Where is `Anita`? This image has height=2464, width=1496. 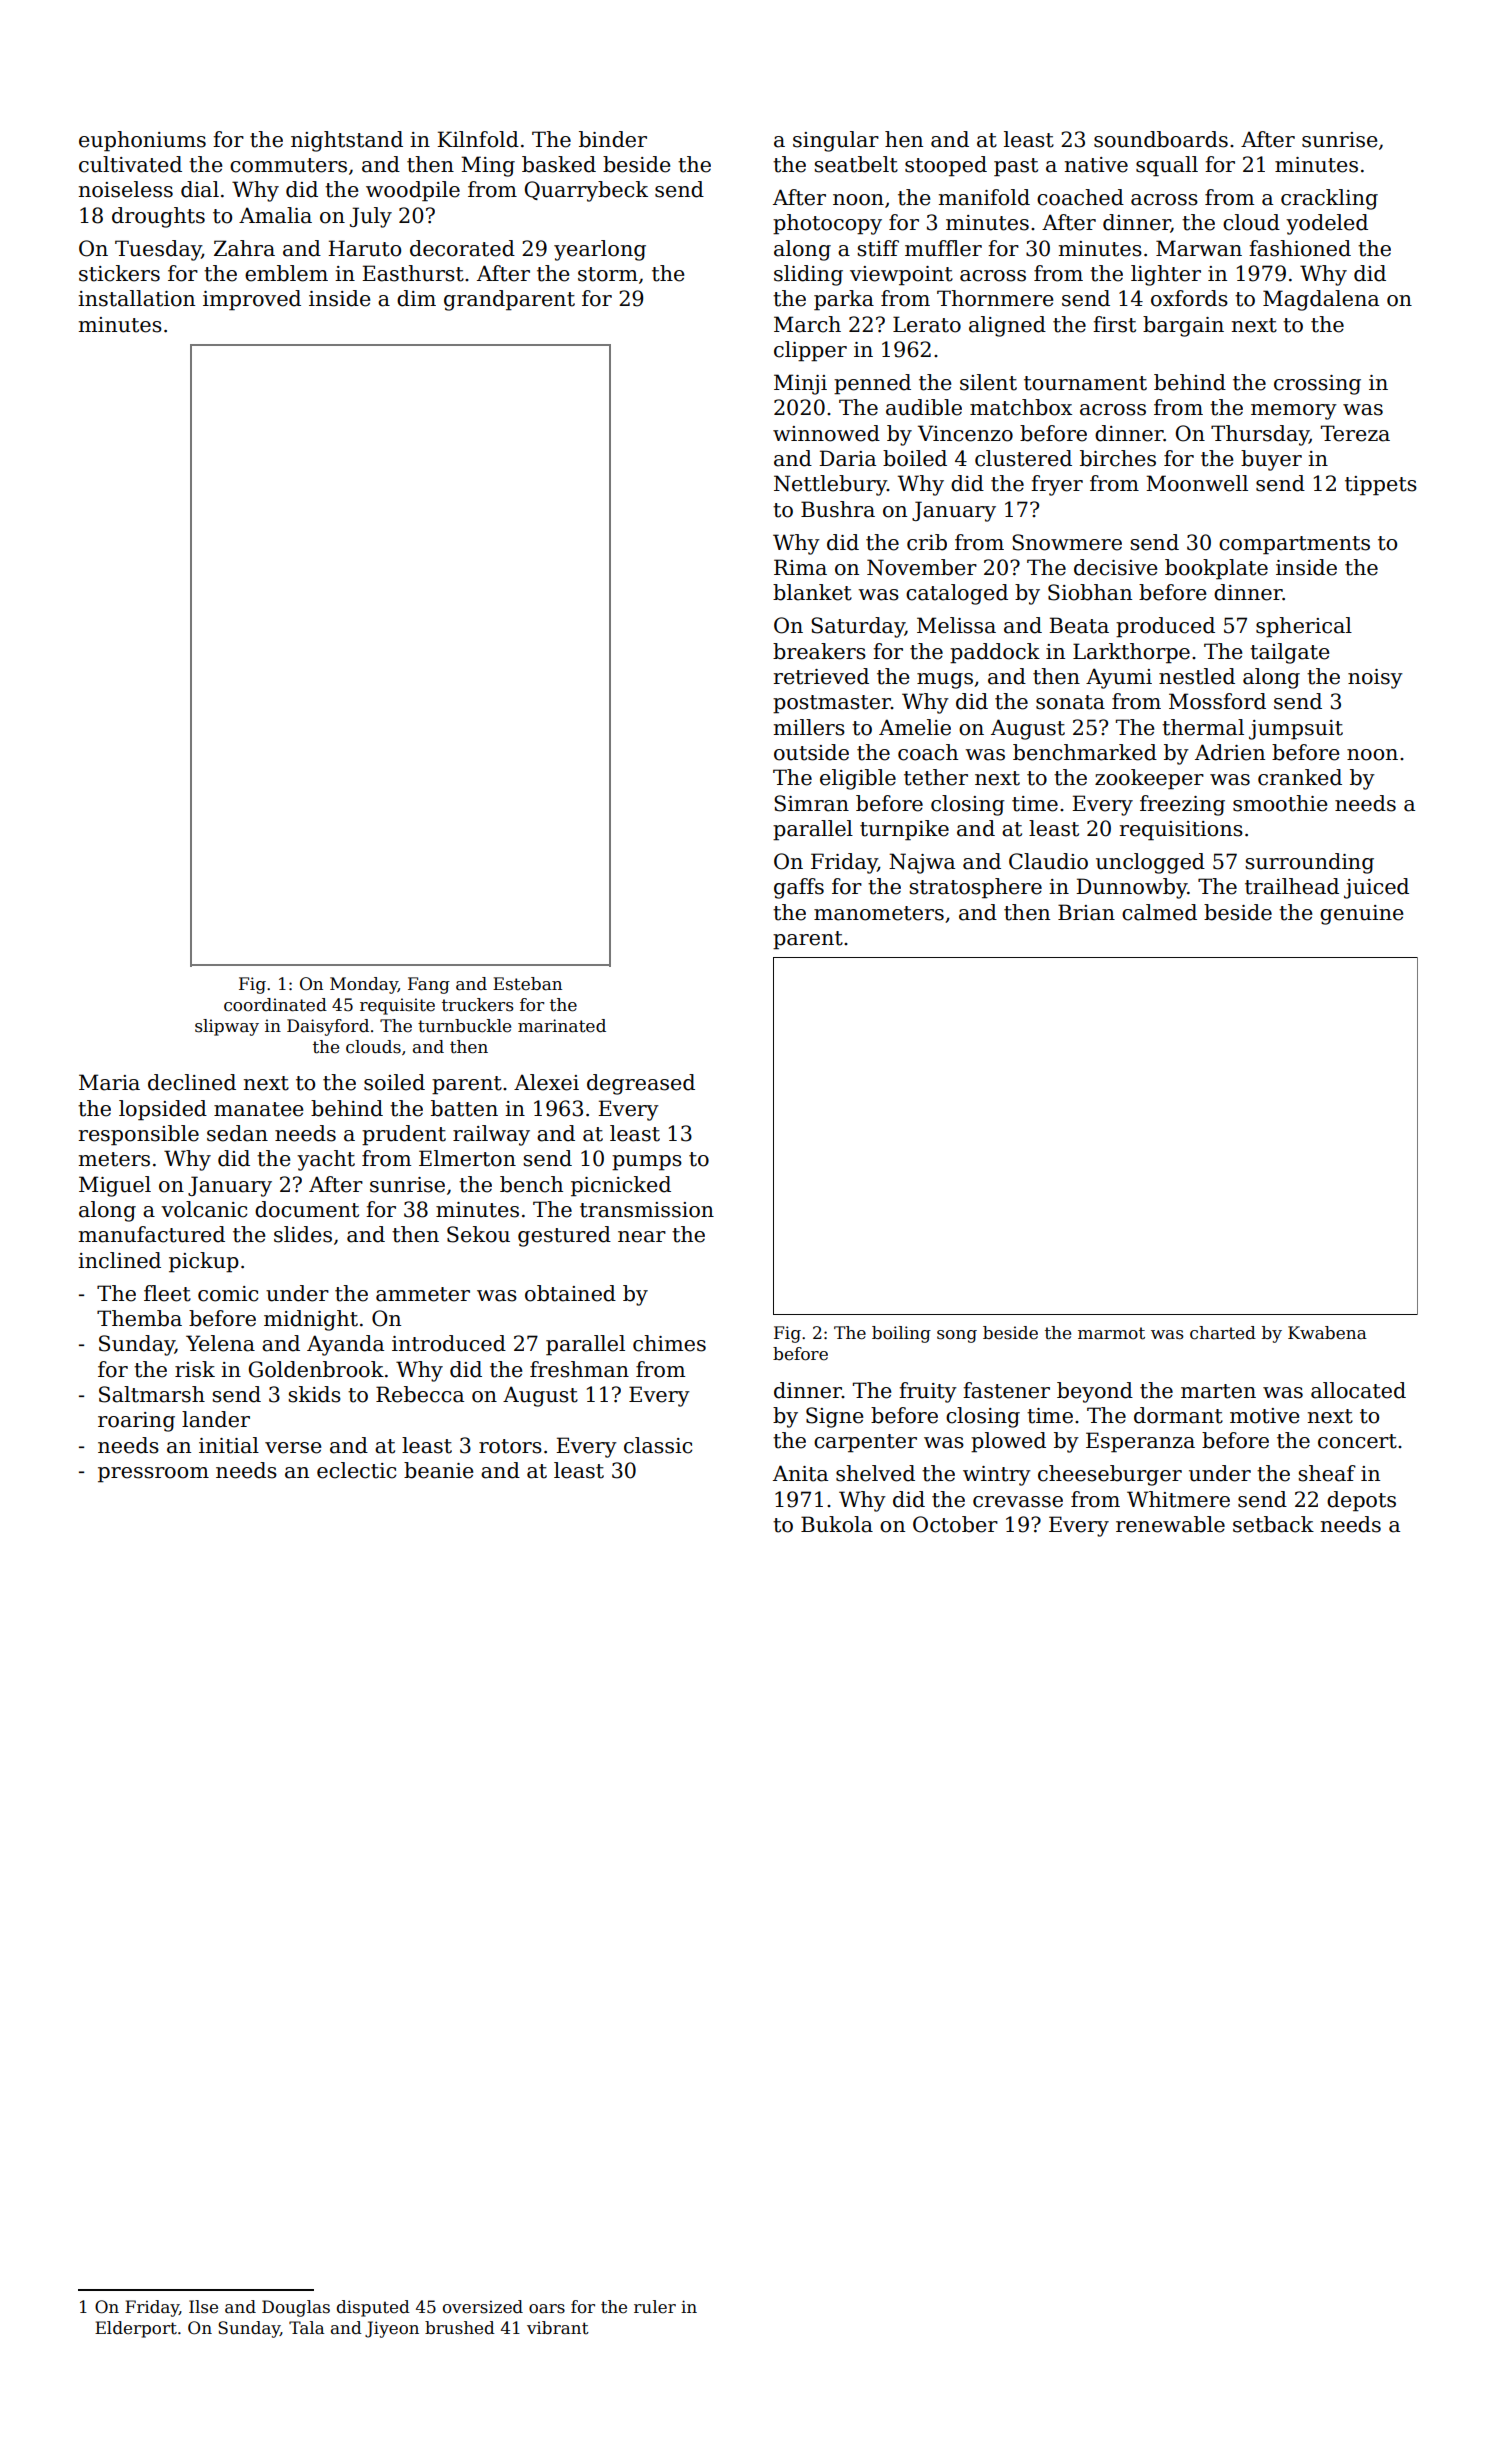
Anita is located at coordinates (800, 1473).
